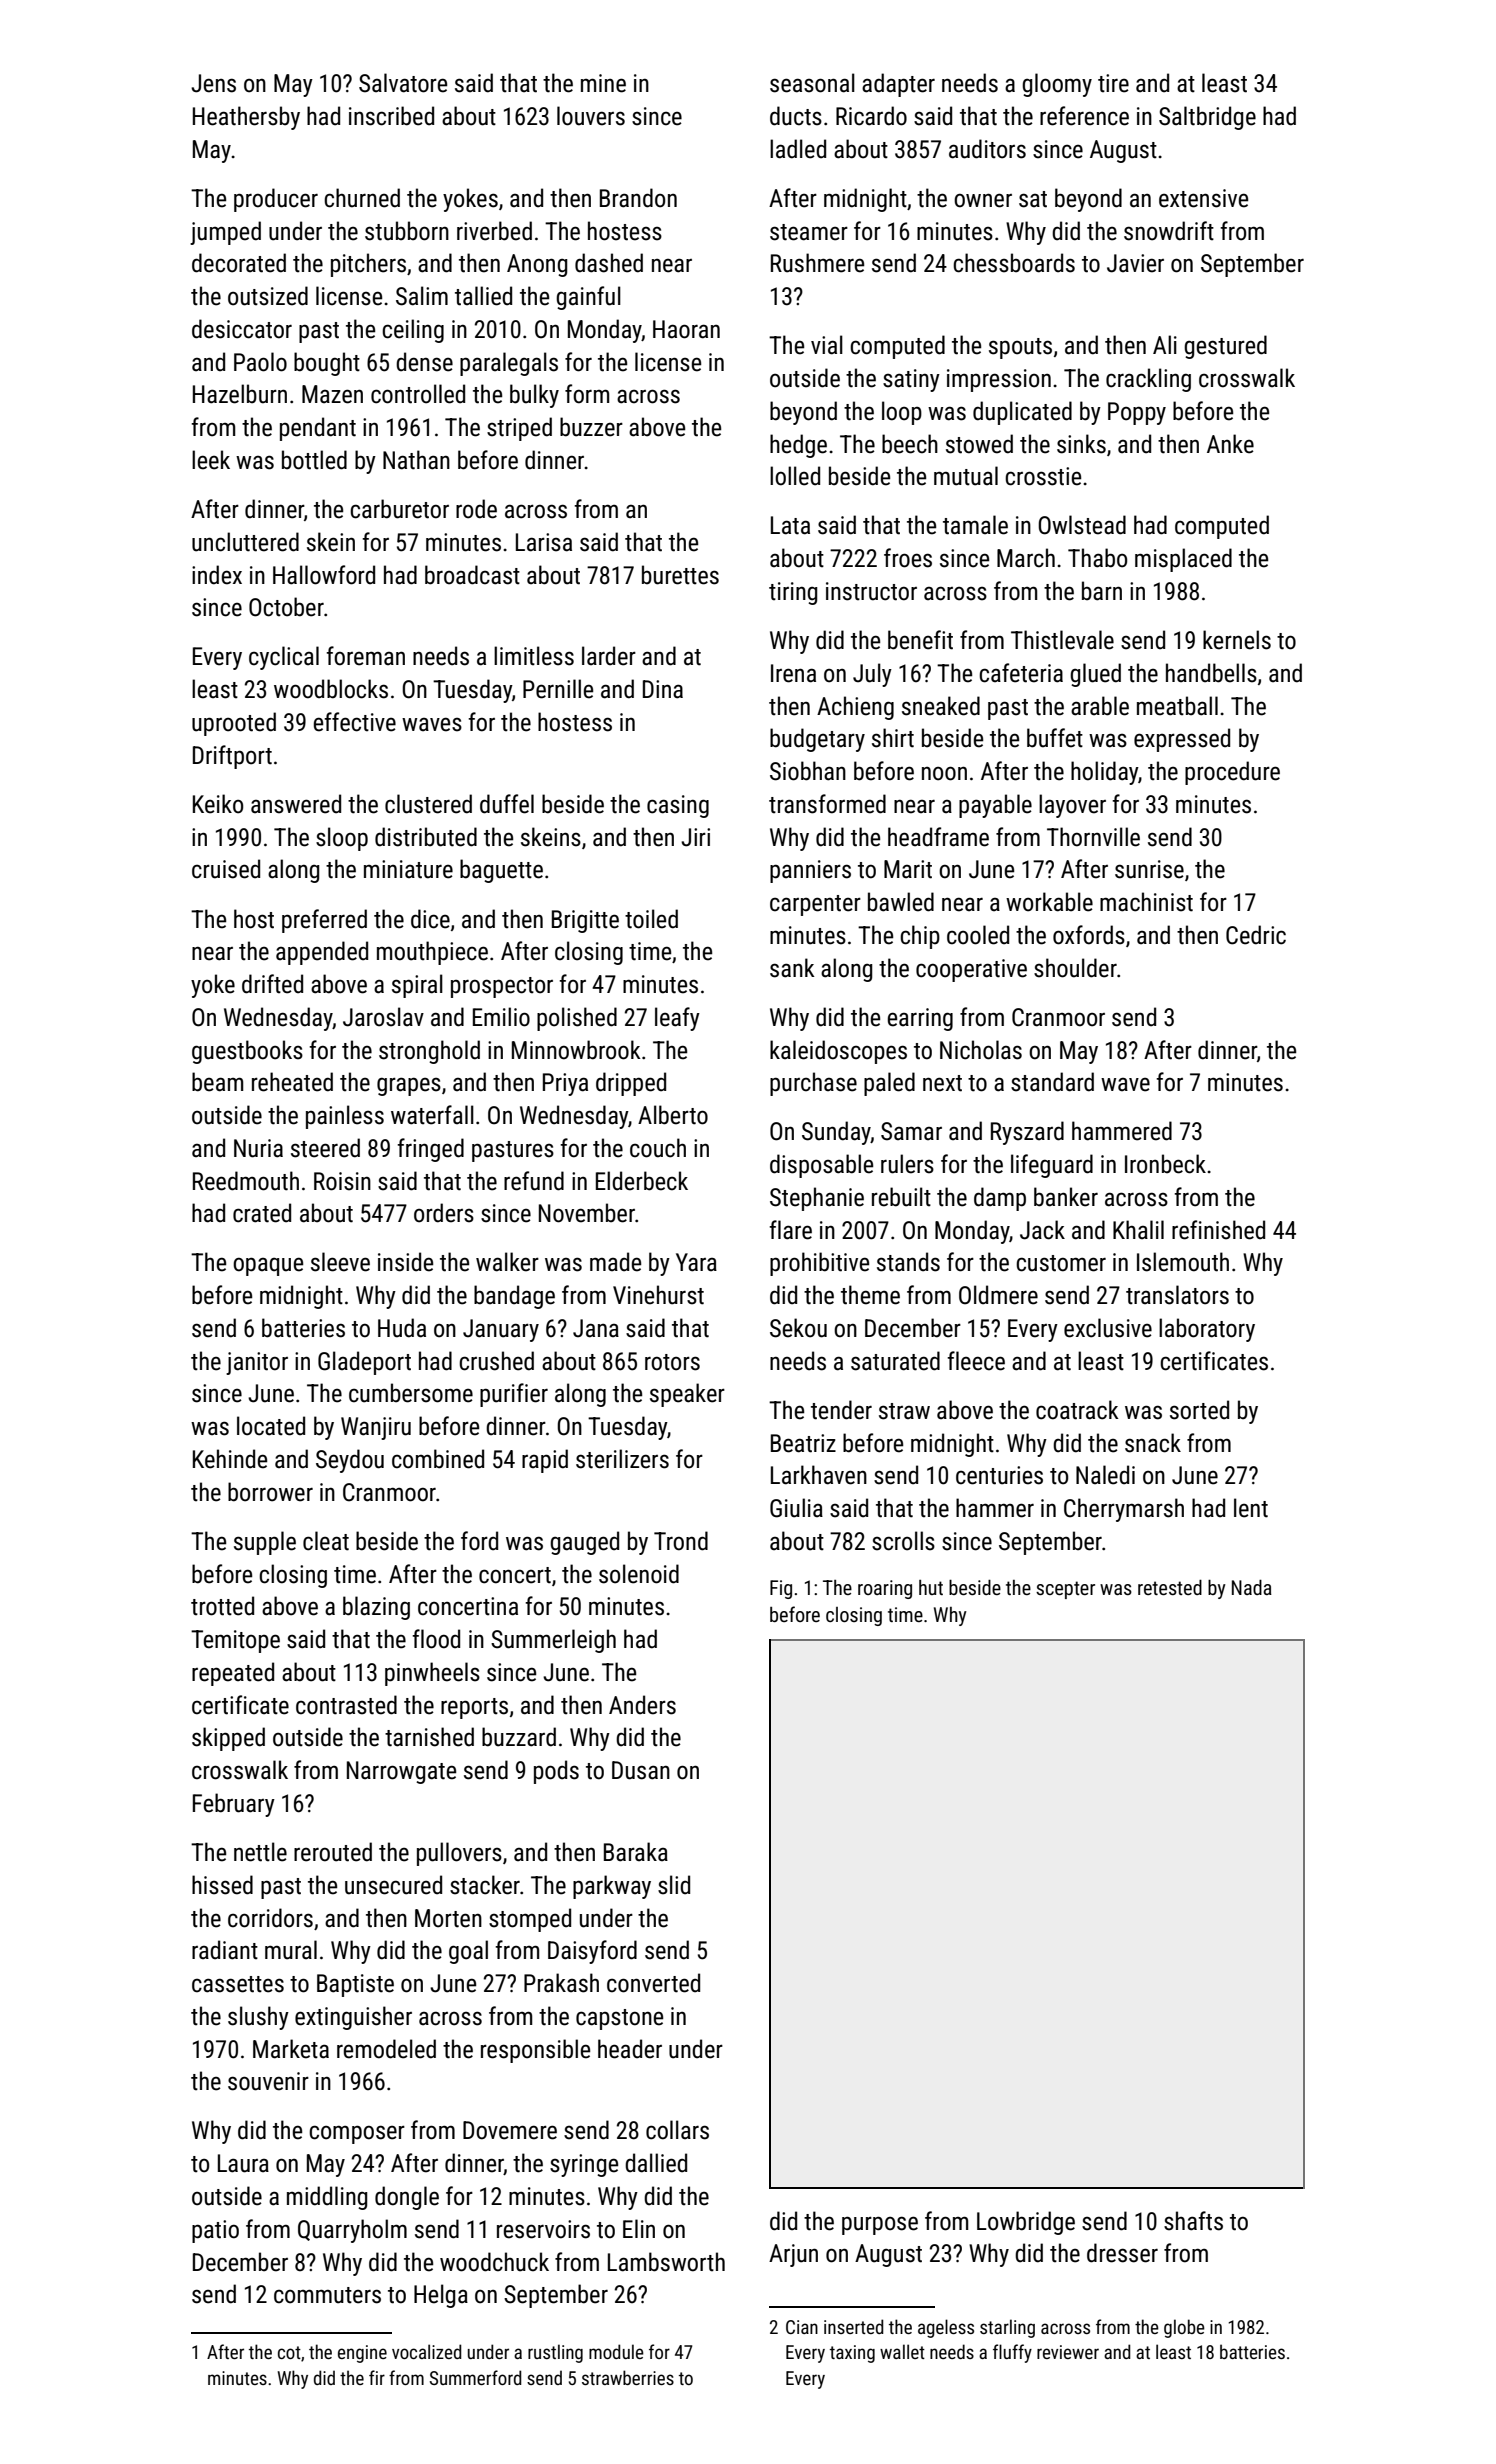  Describe the element at coordinates (616, 2351) in the document. I see `module` at that location.
